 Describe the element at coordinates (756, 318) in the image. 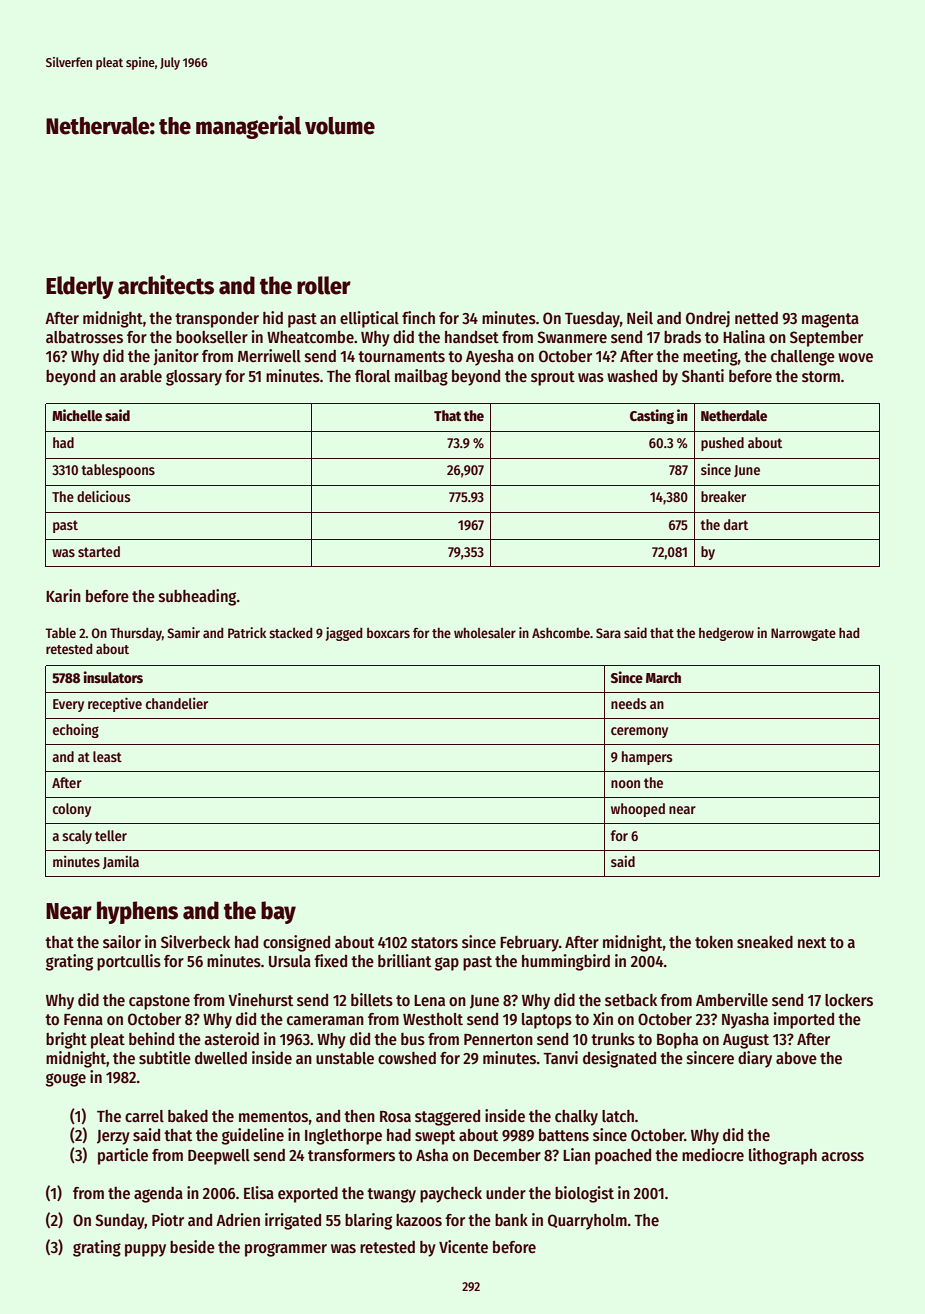

I see `netted` at that location.
